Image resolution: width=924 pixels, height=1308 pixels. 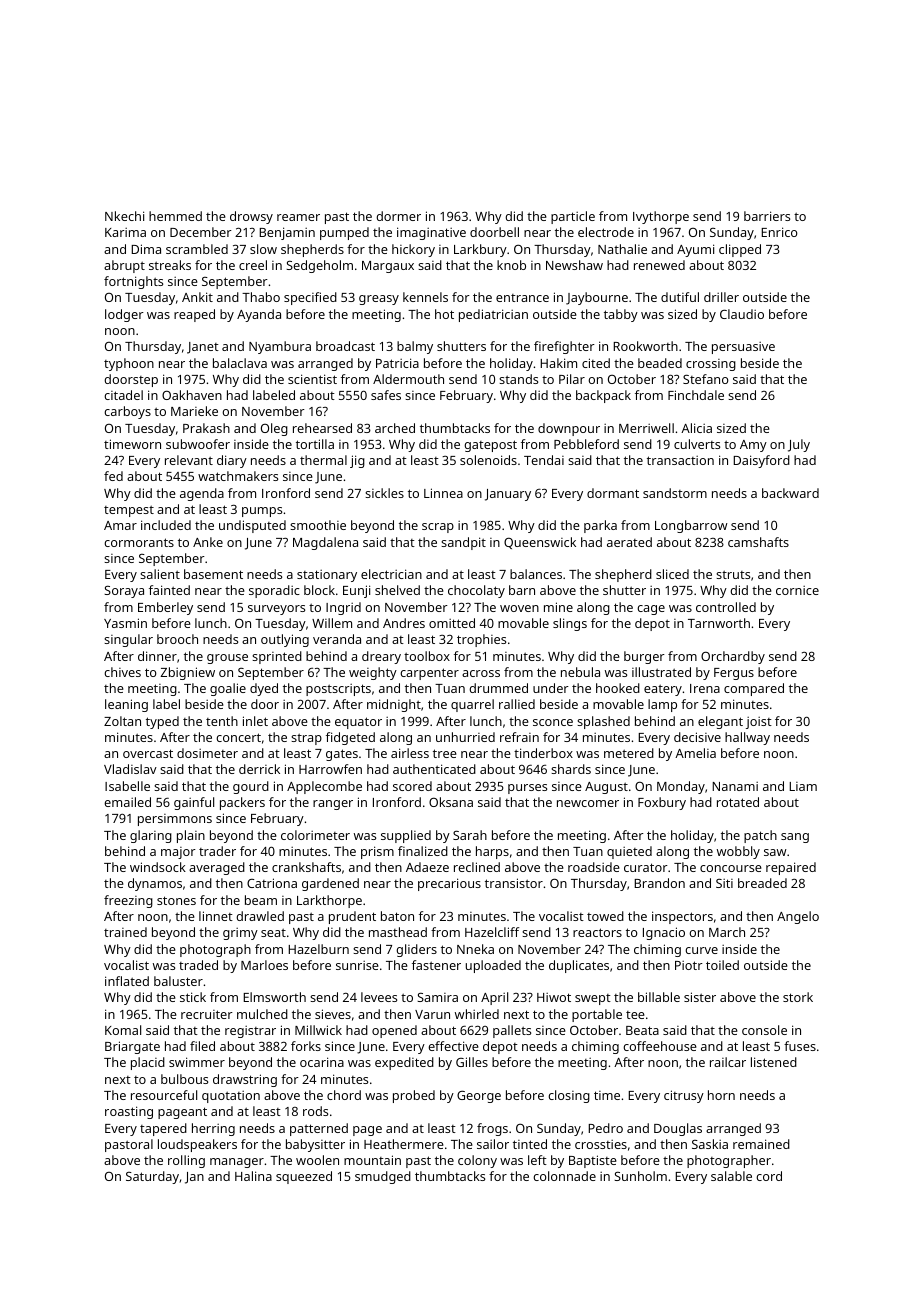 What do you see at coordinates (799, 445) in the screenshot?
I see `July` at bounding box center [799, 445].
